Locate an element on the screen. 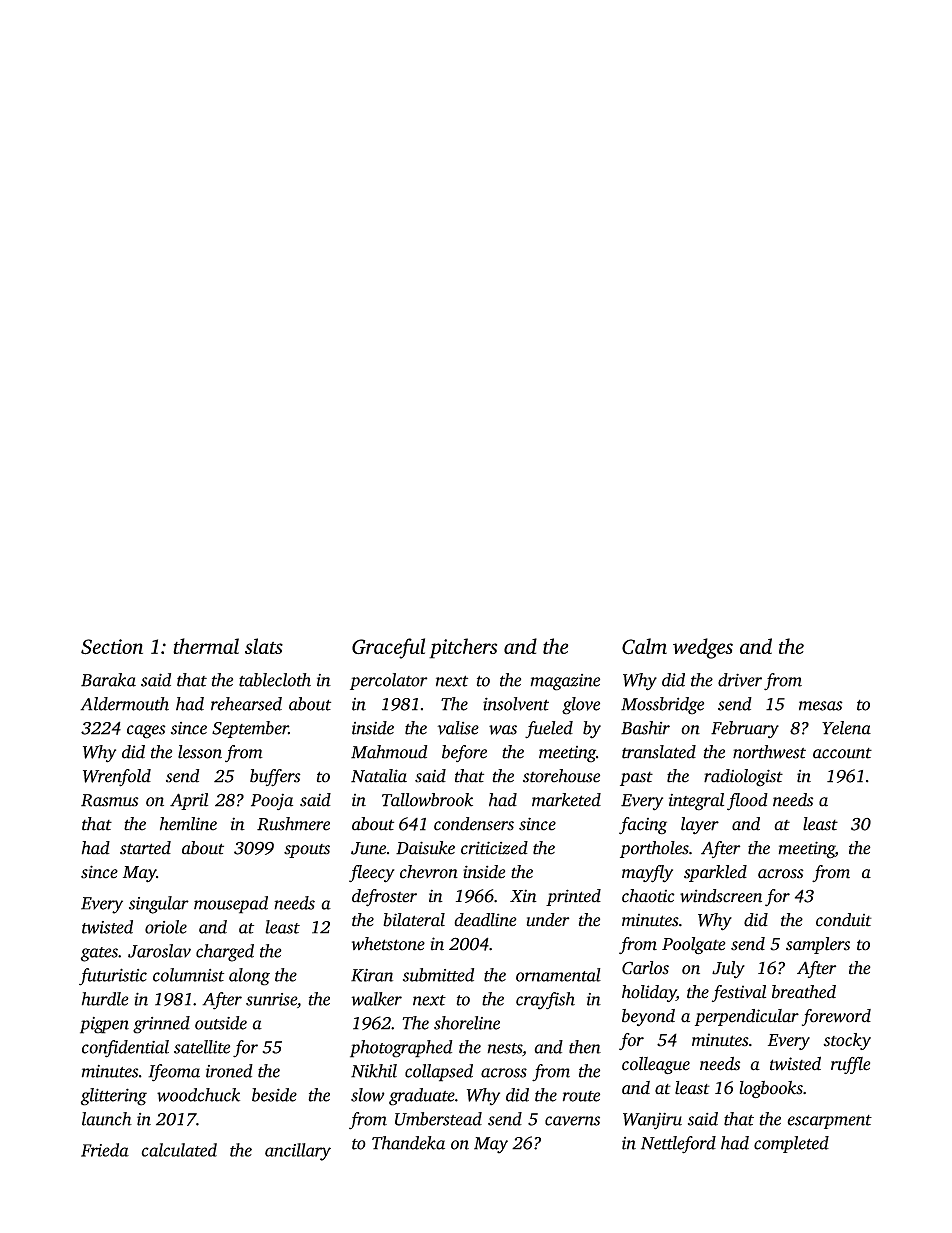  defroster is located at coordinates (384, 898).
